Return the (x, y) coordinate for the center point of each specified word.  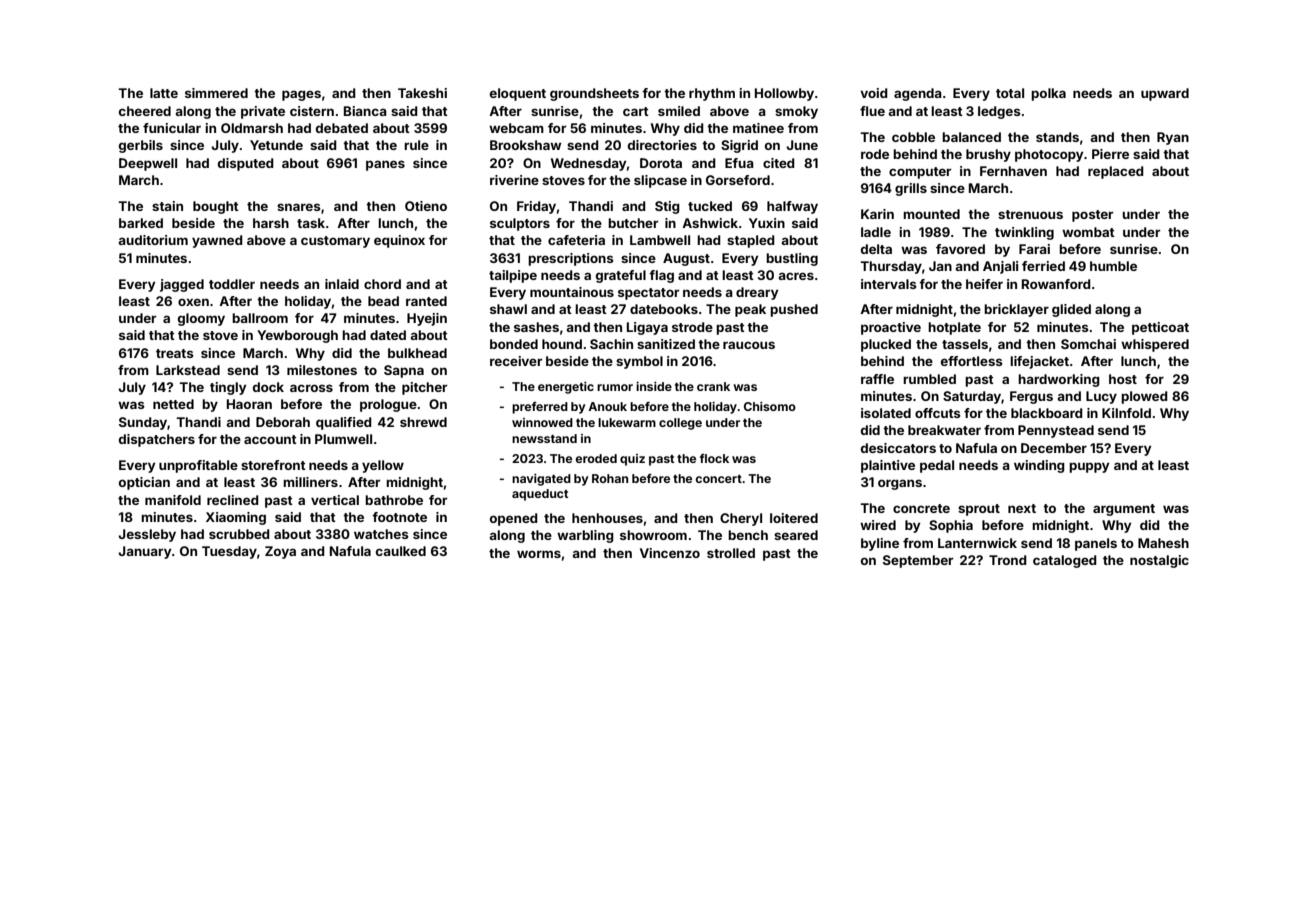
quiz (632, 460)
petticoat (1160, 328)
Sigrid (739, 146)
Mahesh (1163, 543)
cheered (145, 111)
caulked (401, 551)
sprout (979, 510)
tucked (710, 206)
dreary (757, 293)
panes (385, 165)
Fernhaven (1013, 171)
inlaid (342, 284)
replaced (1116, 172)
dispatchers (157, 440)
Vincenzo (670, 553)
